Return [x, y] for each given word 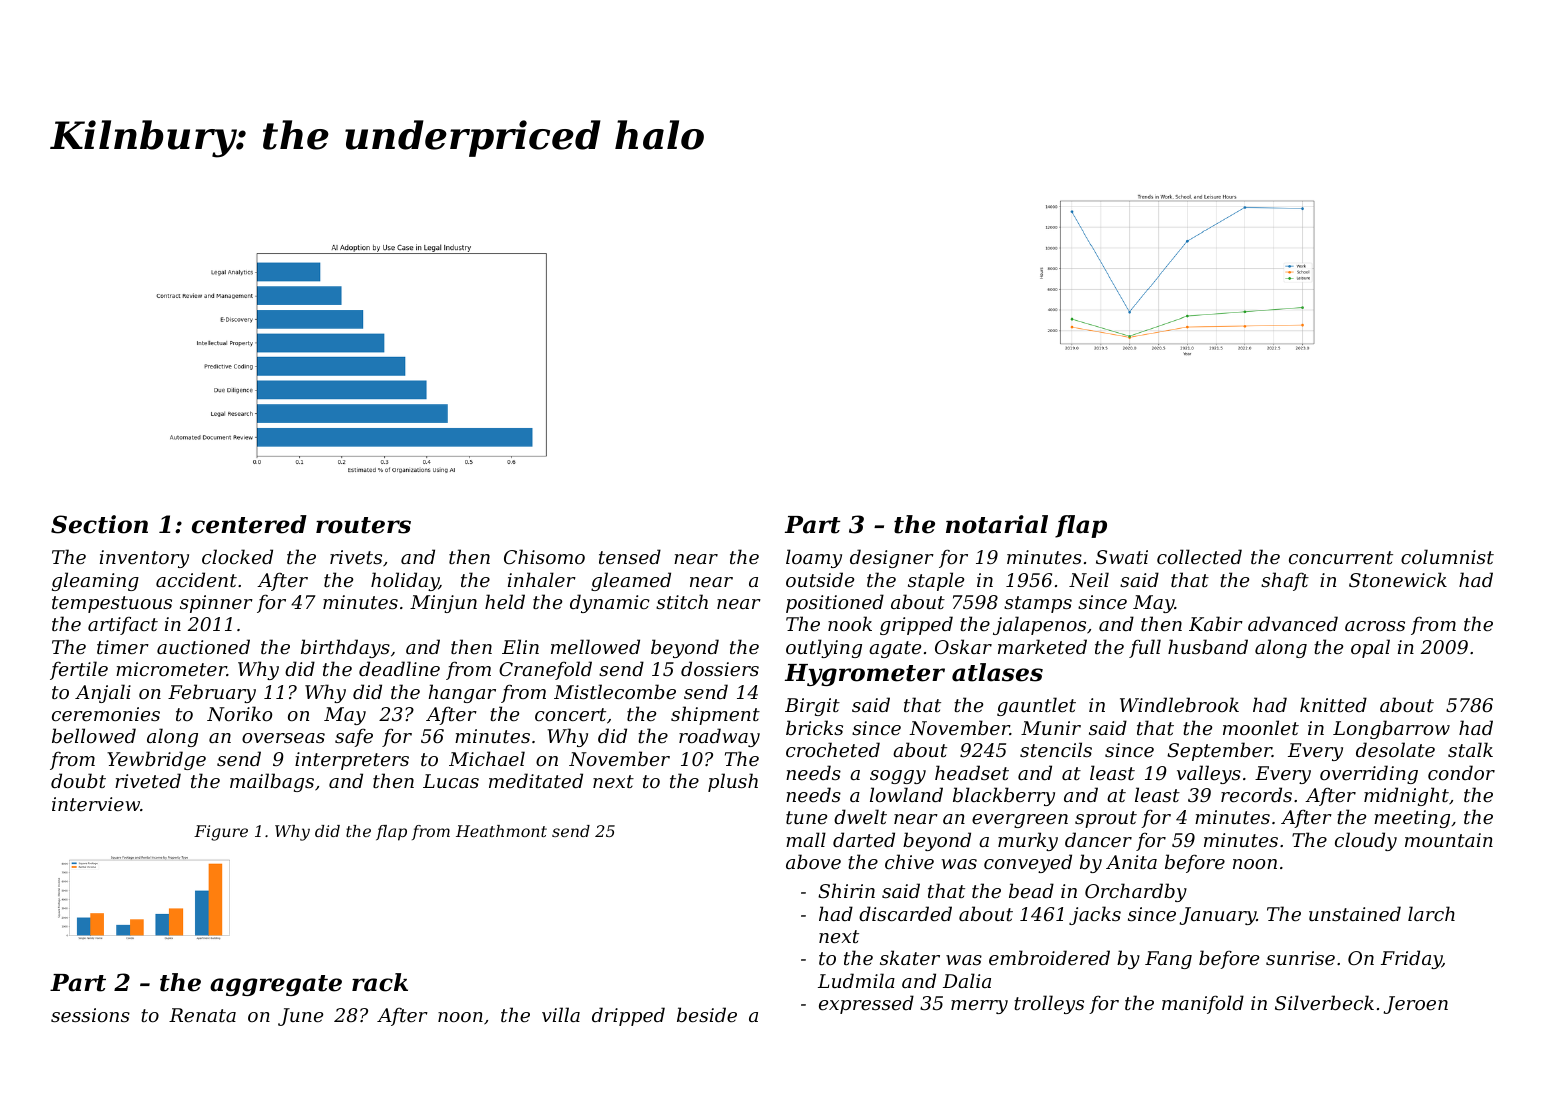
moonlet [1261, 727]
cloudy [1366, 841]
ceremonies [106, 714]
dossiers [720, 668]
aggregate [276, 985]
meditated [536, 780]
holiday [405, 581]
